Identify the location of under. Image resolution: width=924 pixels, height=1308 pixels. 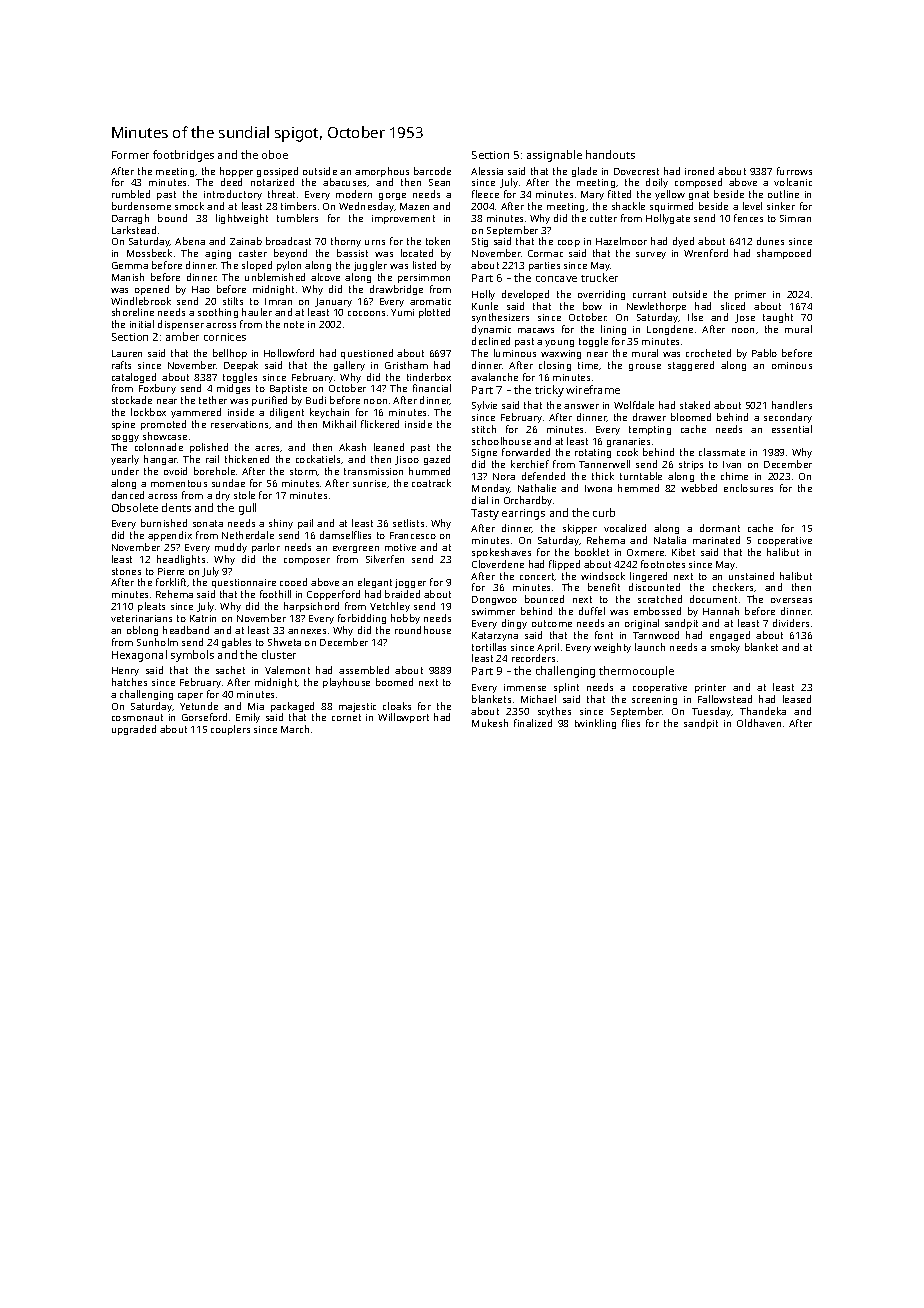
(125, 471).
